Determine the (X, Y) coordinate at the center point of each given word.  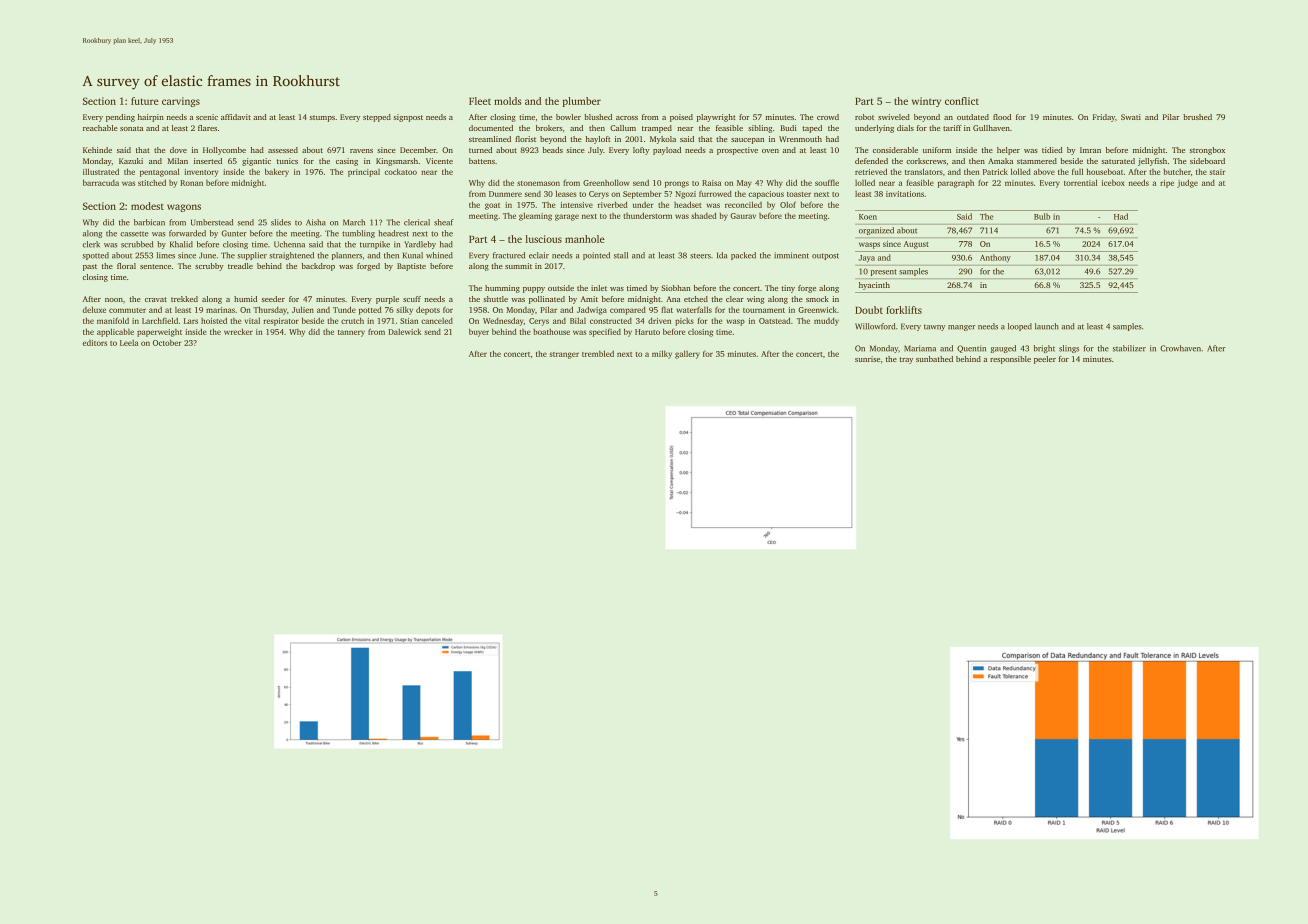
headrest (393, 233)
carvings (181, 102)
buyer (479, 332)
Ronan (191, 183)
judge (1187, 183)
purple (387, 300)
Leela (129, 343)
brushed (1197, 117)
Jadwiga (592, 311)
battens (482, 161)
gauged (1003, 349)
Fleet (480, 101)
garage (567, 217)
